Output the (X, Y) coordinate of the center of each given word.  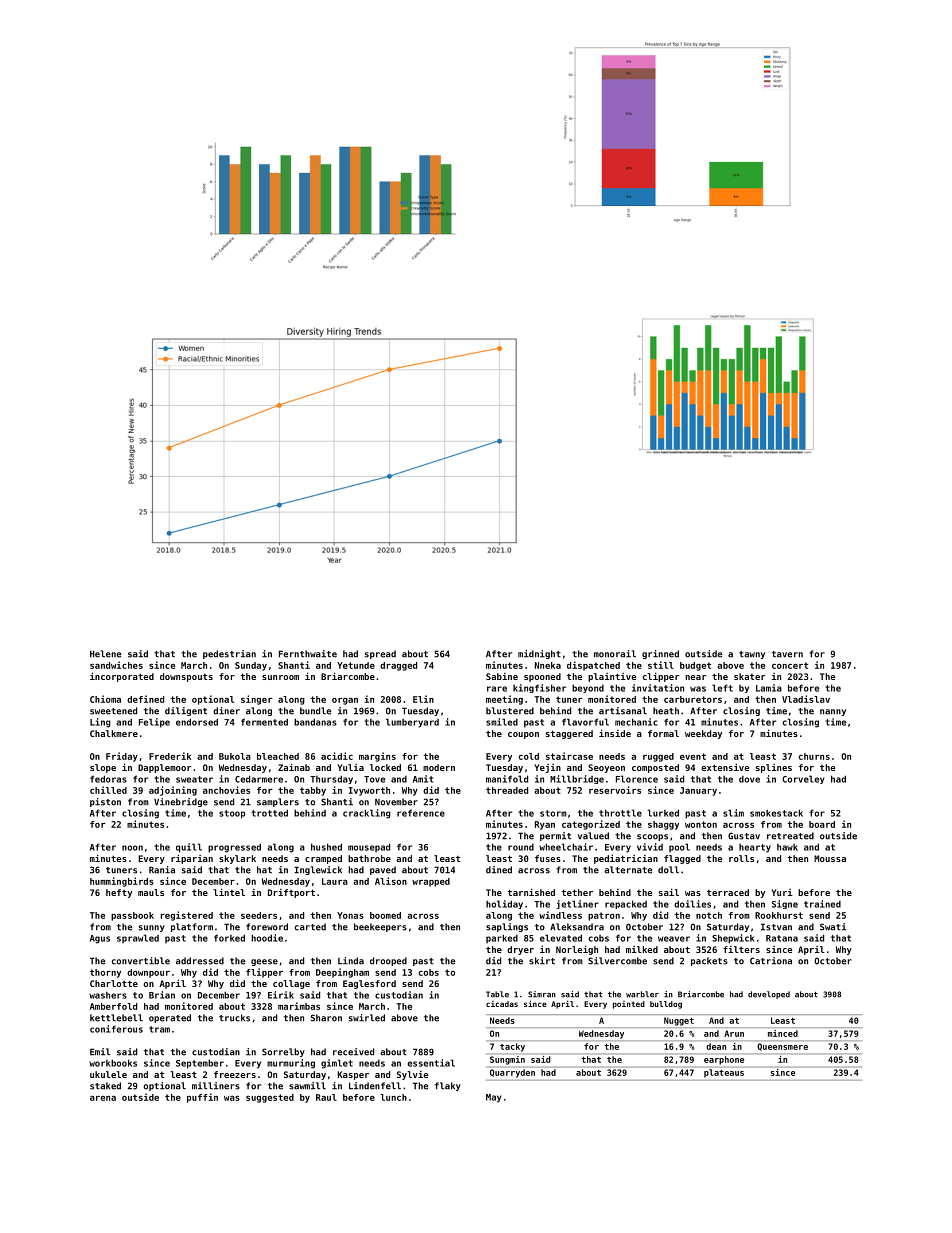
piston (105, 802)
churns (814, 756)
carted (310, 927)
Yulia (350, 767)
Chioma (105, 699)
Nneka (548, 665)
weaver (674, 939)
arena (103, 1098)
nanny (833, 712)
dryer (520, 950)
